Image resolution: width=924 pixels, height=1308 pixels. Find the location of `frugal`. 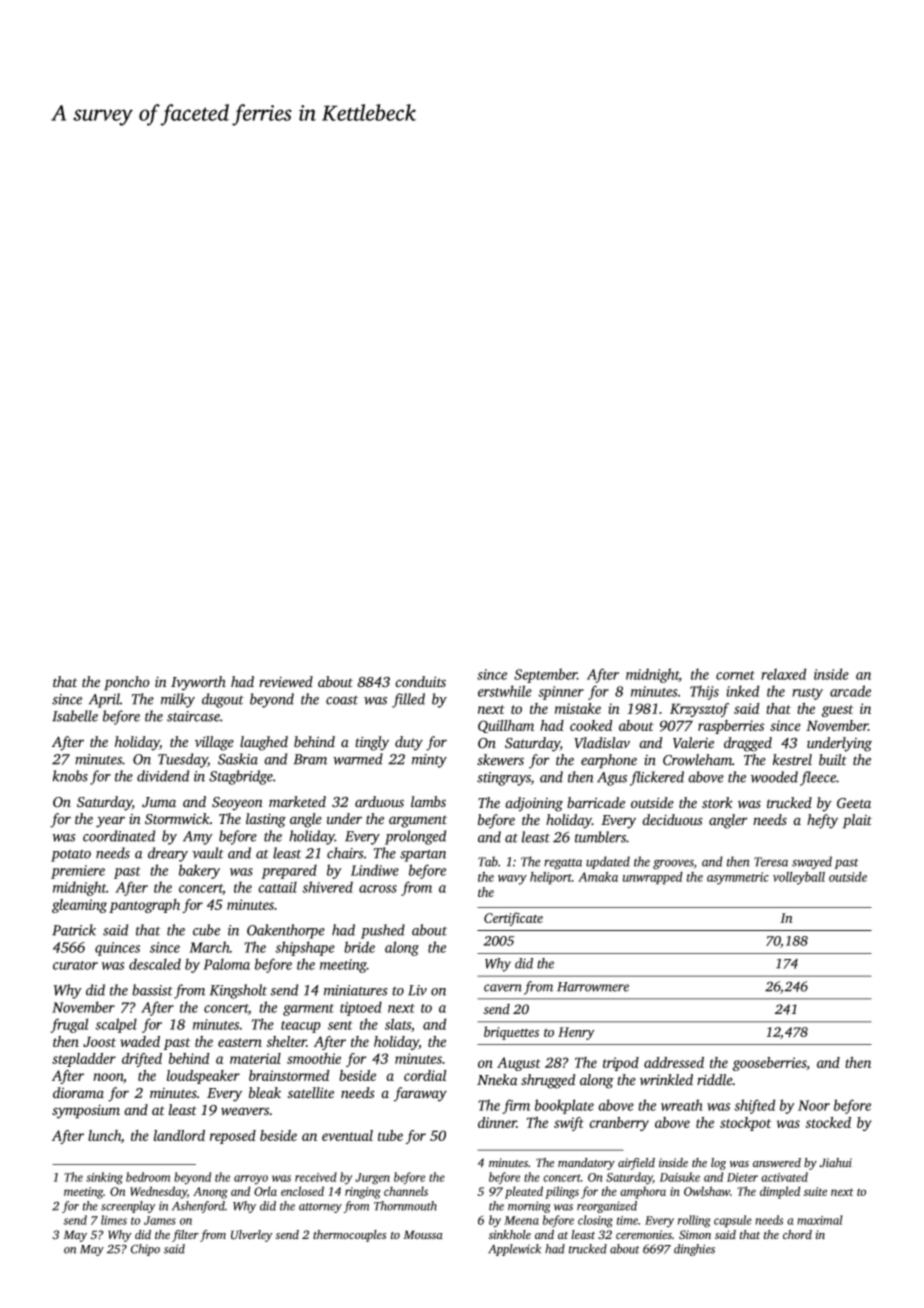

frugal is located at coordinates (69, 1025).
